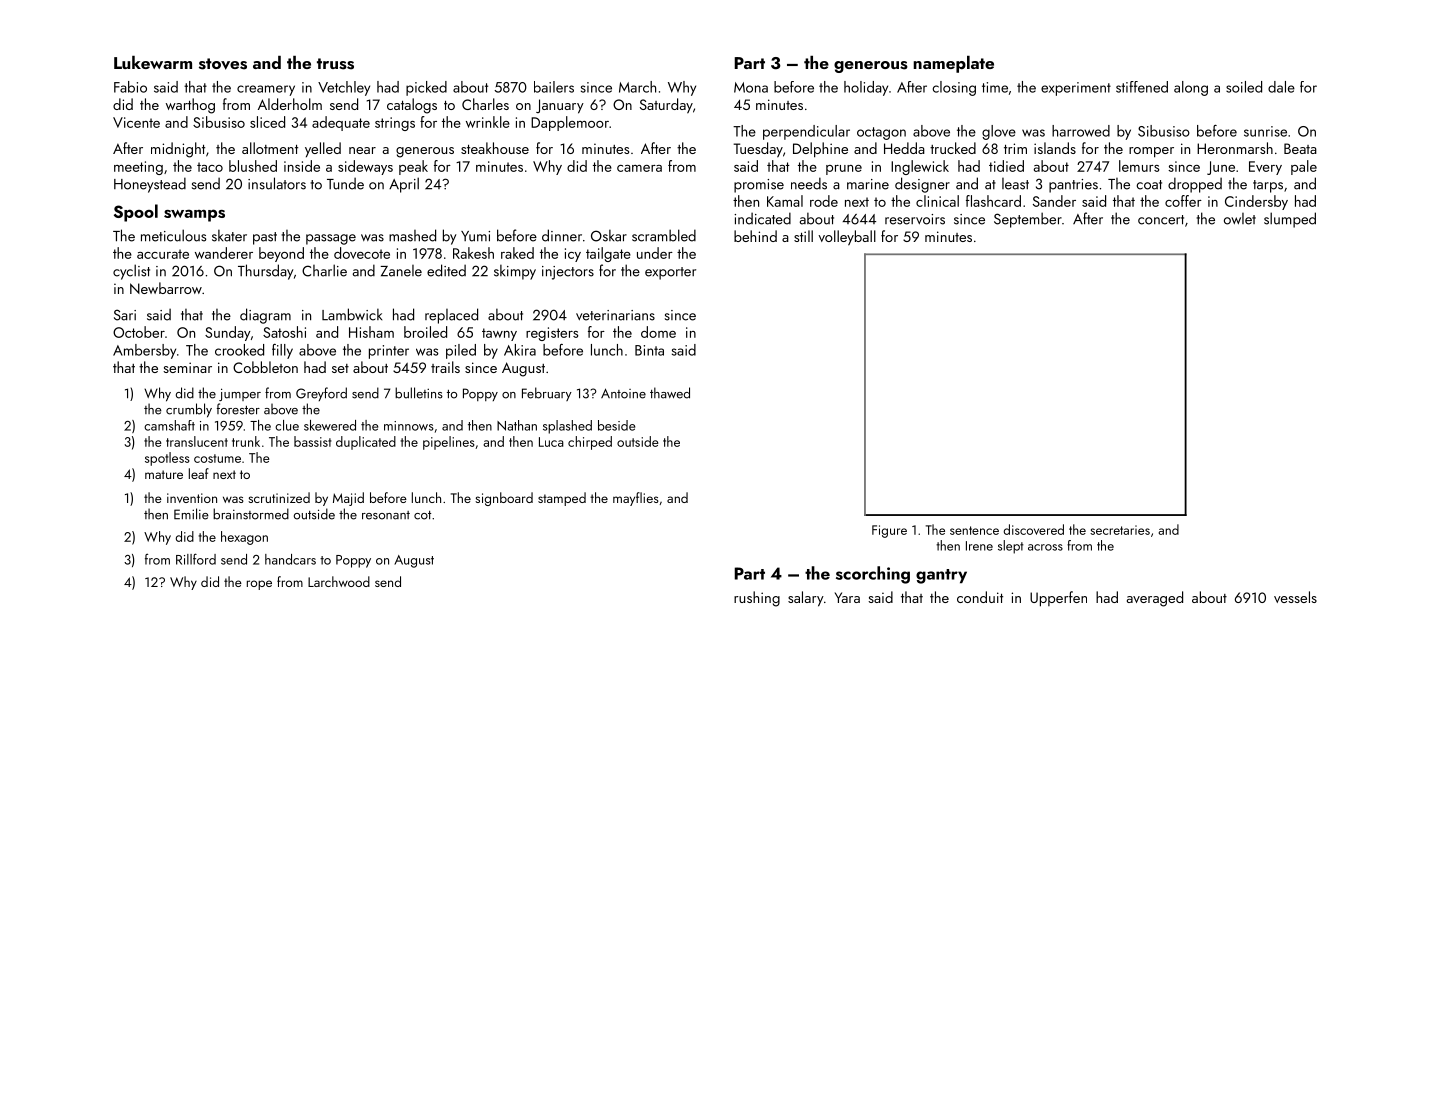 This screenshot has width=1430, height=1105. I want to click on camera, so click(639, 168).
